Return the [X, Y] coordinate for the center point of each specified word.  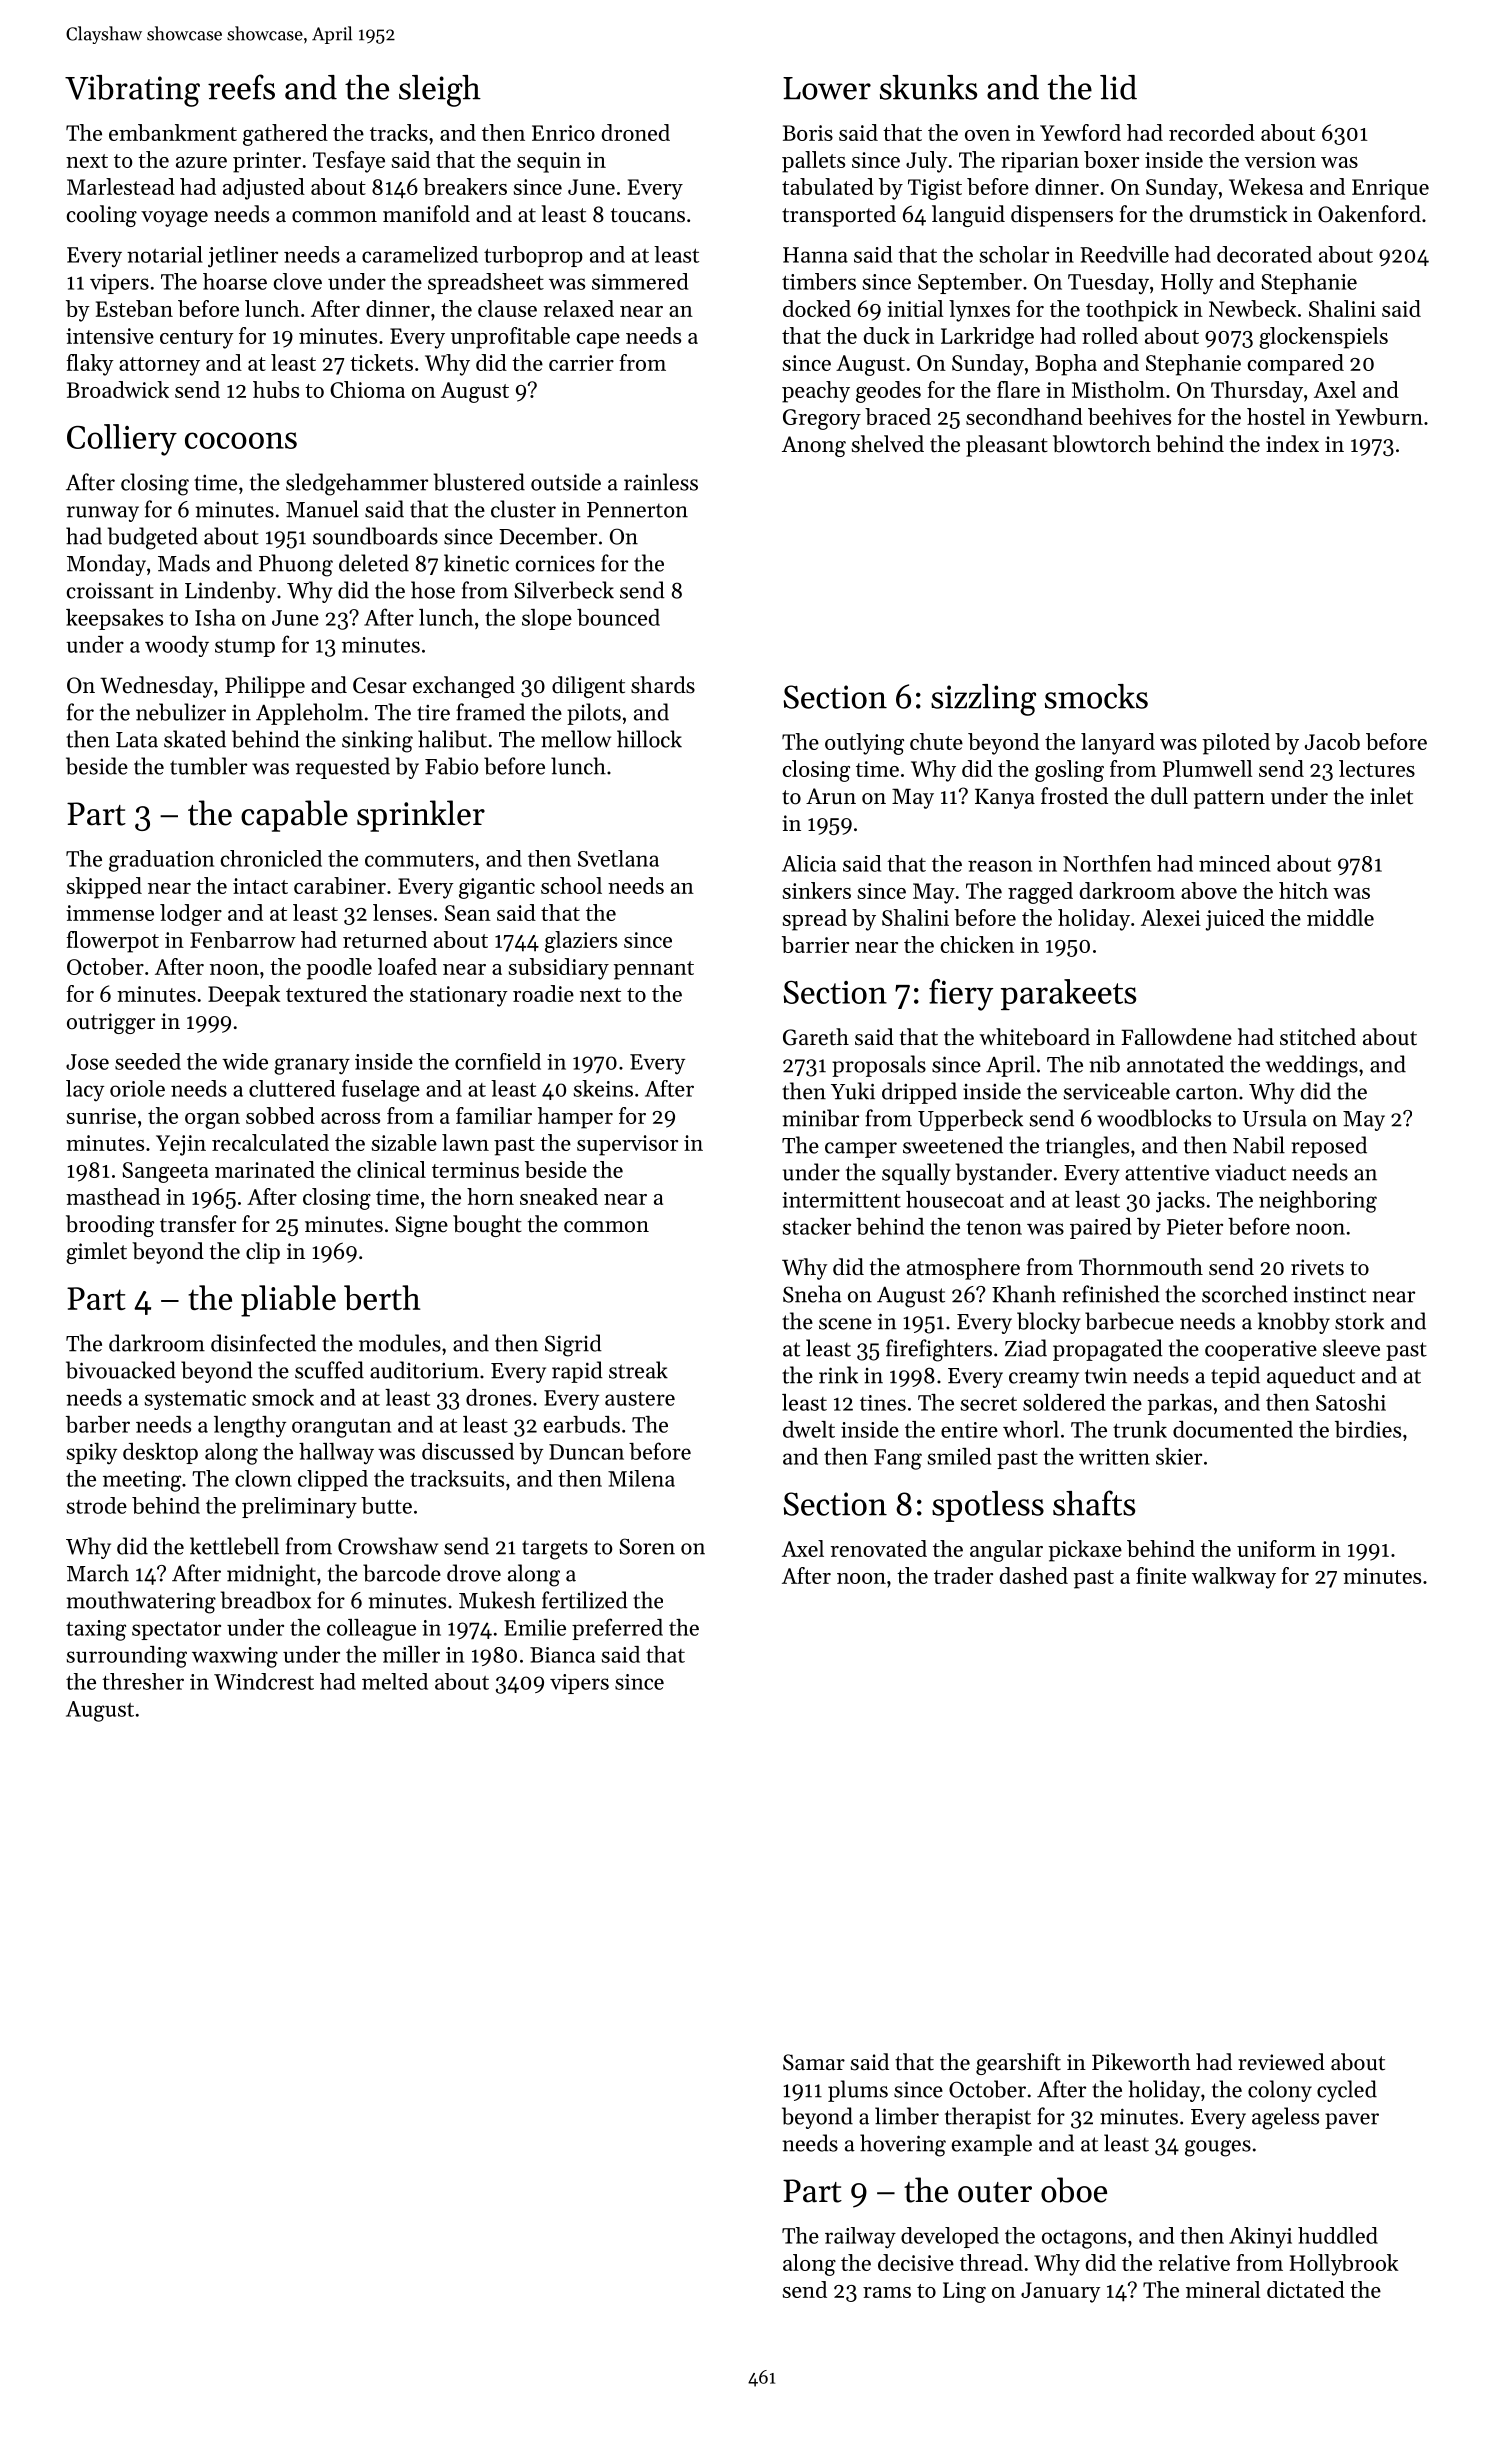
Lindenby [230, 592]
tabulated [828, 186]
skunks [928, 87]
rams [887, 2292]
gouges [1218, 2148]
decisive [916, 2262]
